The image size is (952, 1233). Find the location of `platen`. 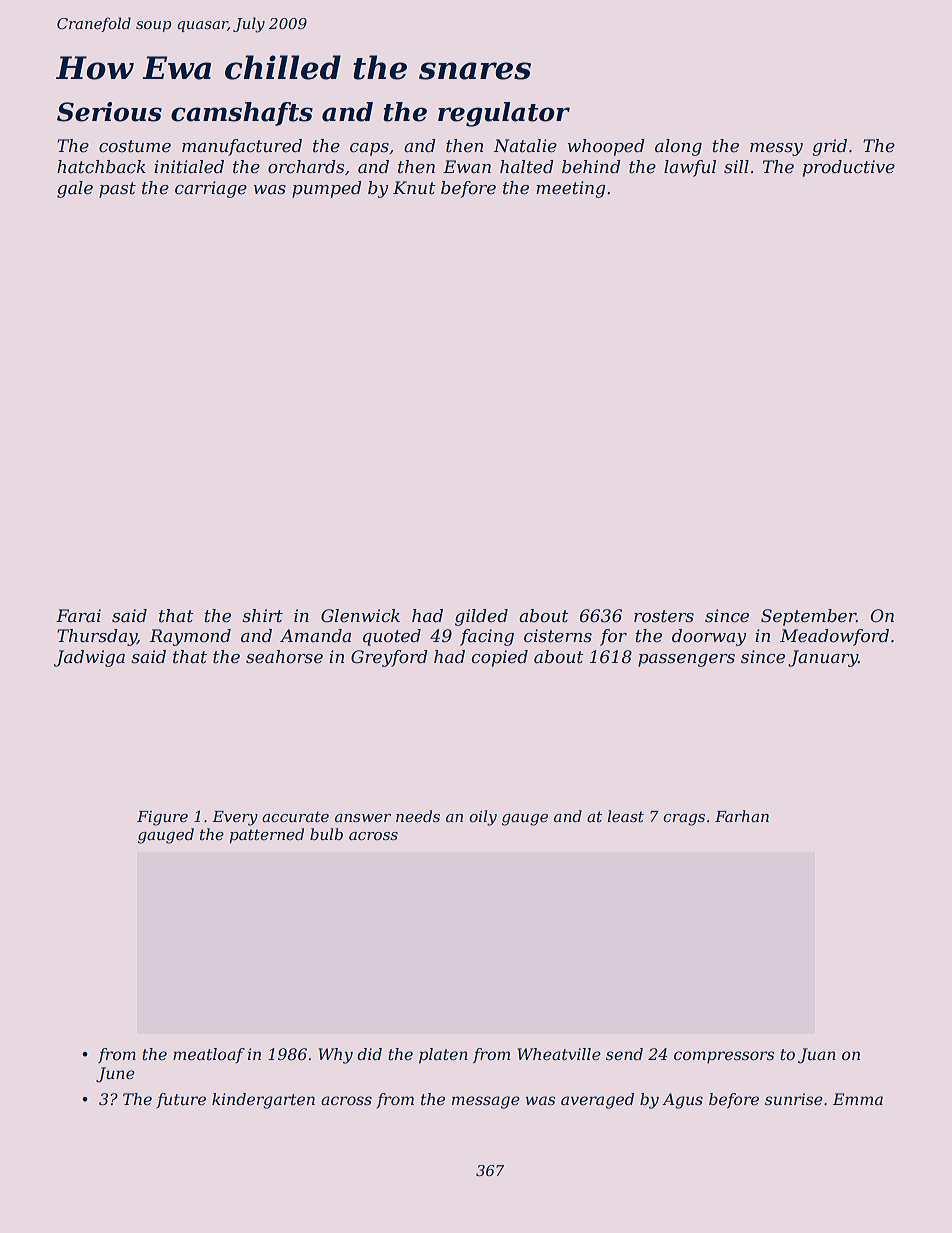

platen is located at coordinates (443, 1056).
